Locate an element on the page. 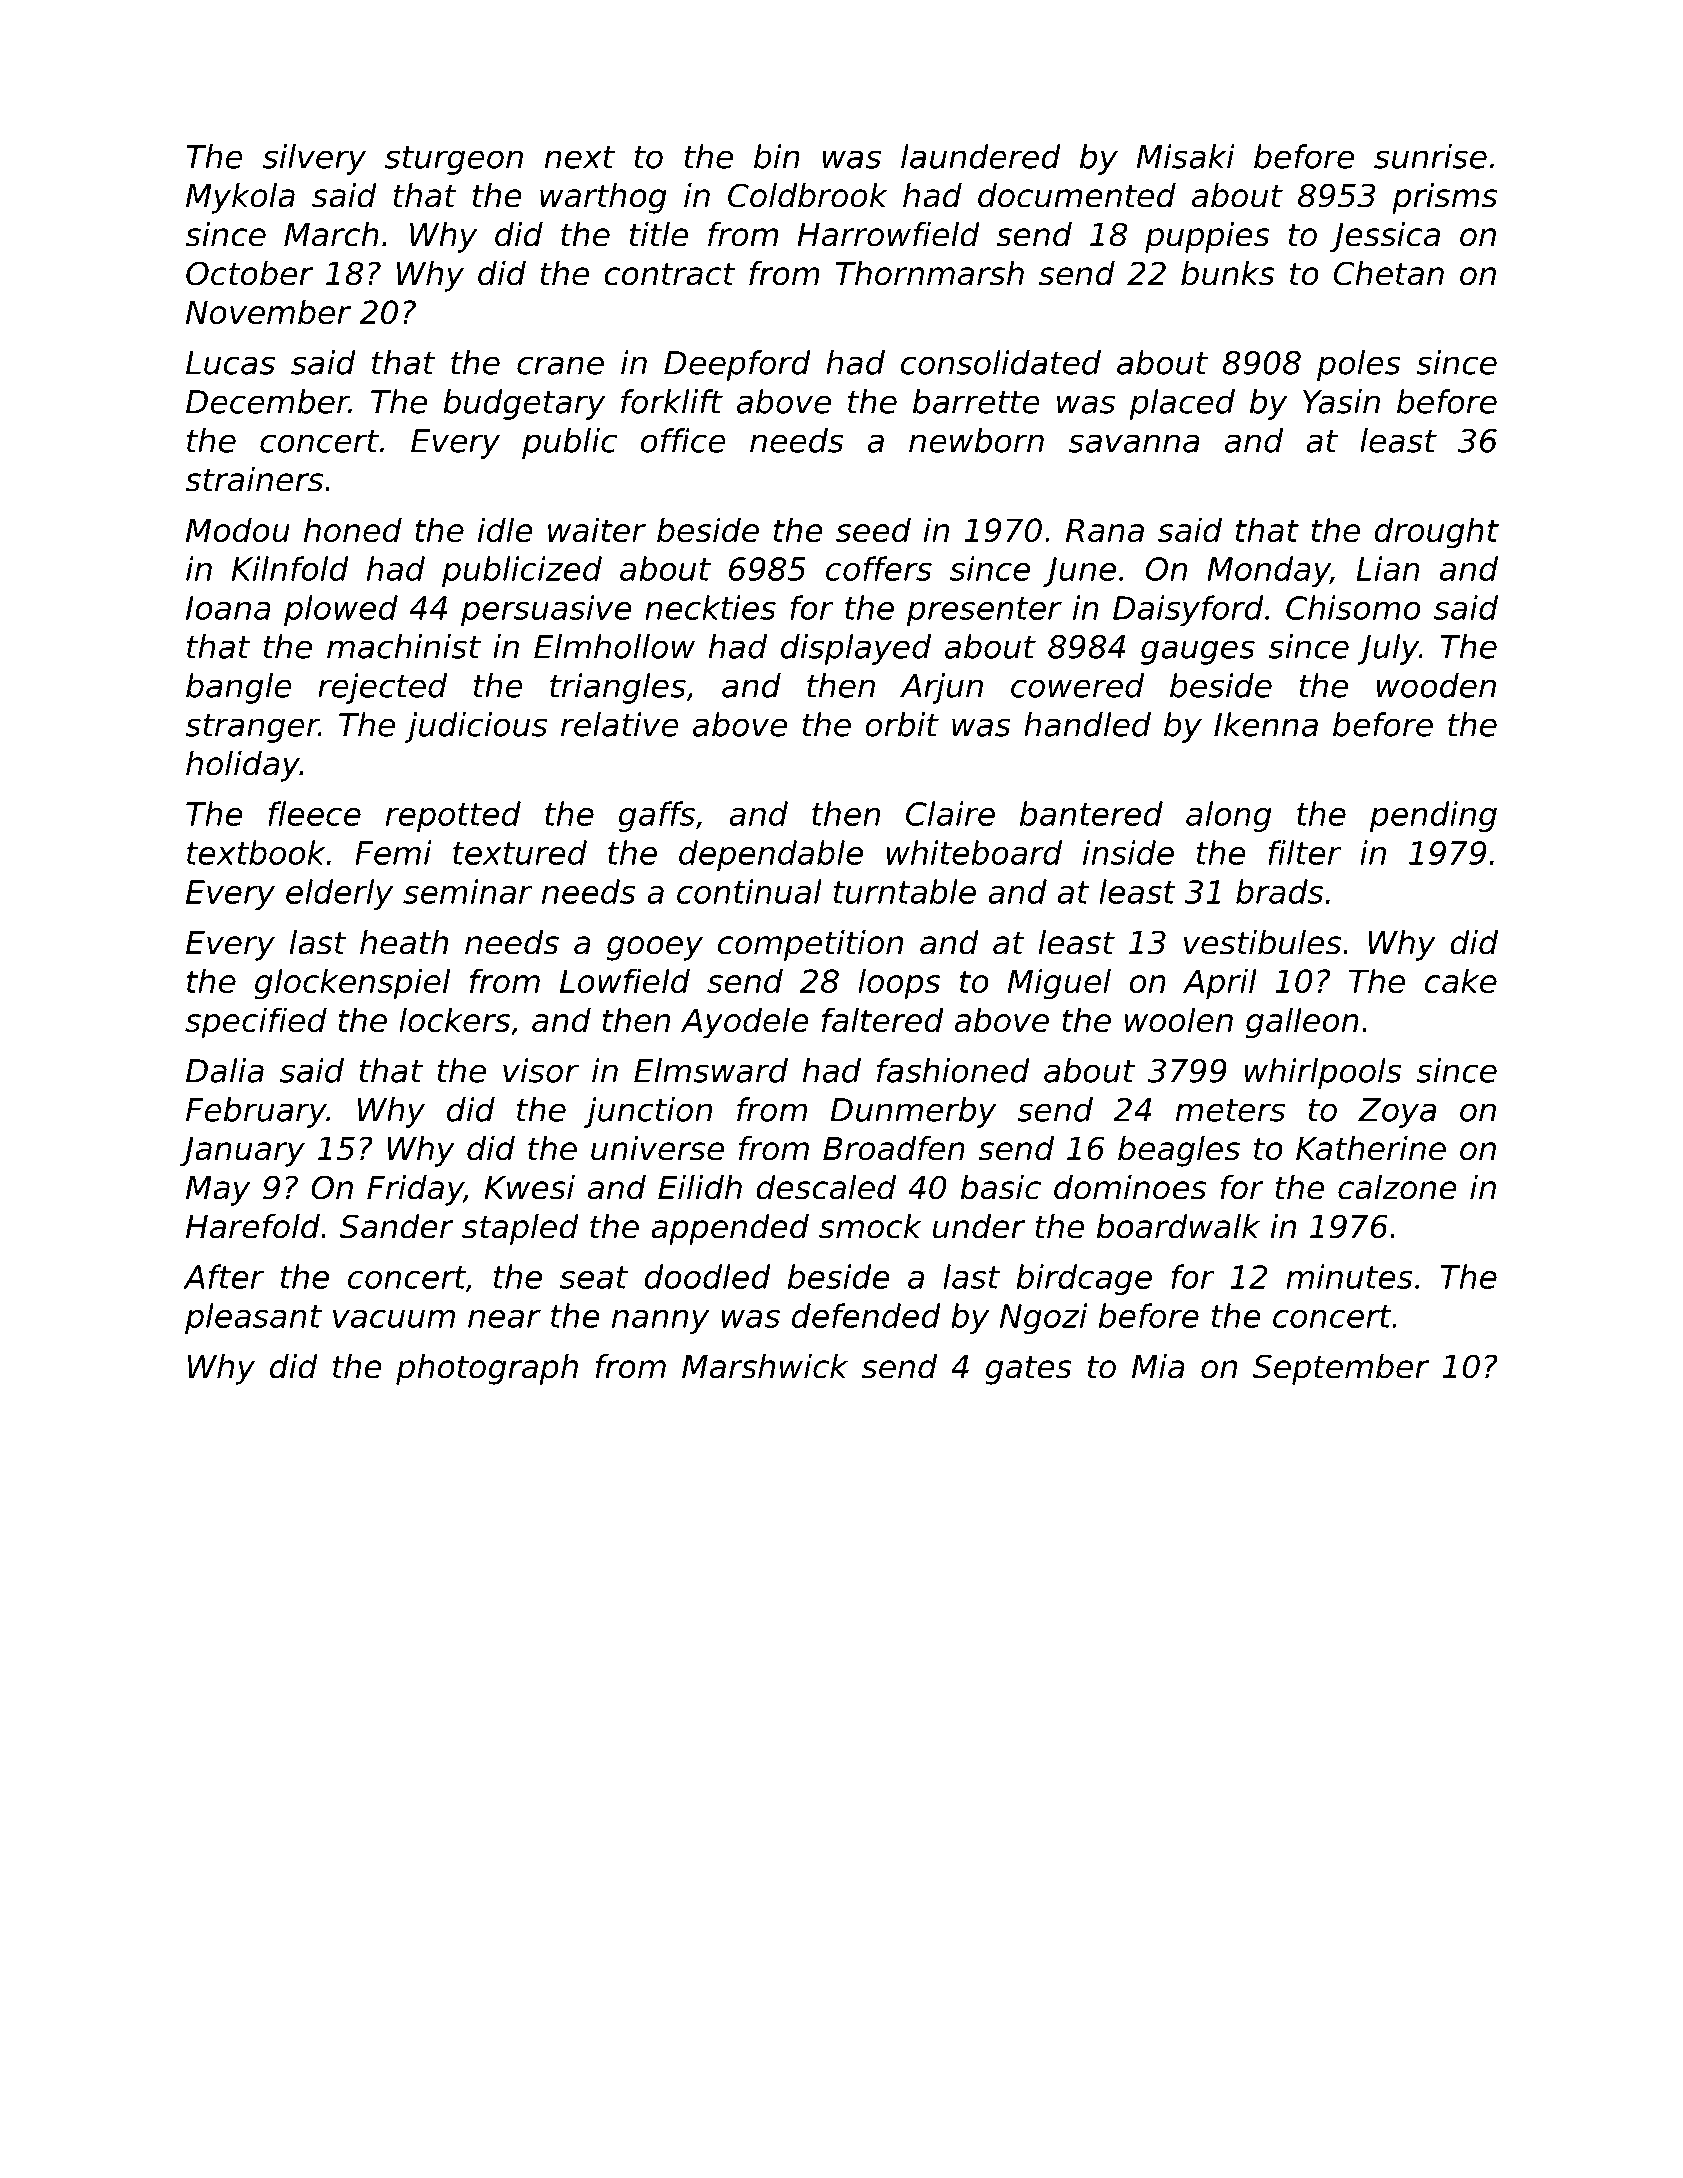  Yasin is located at coordinates (1341, 401).
